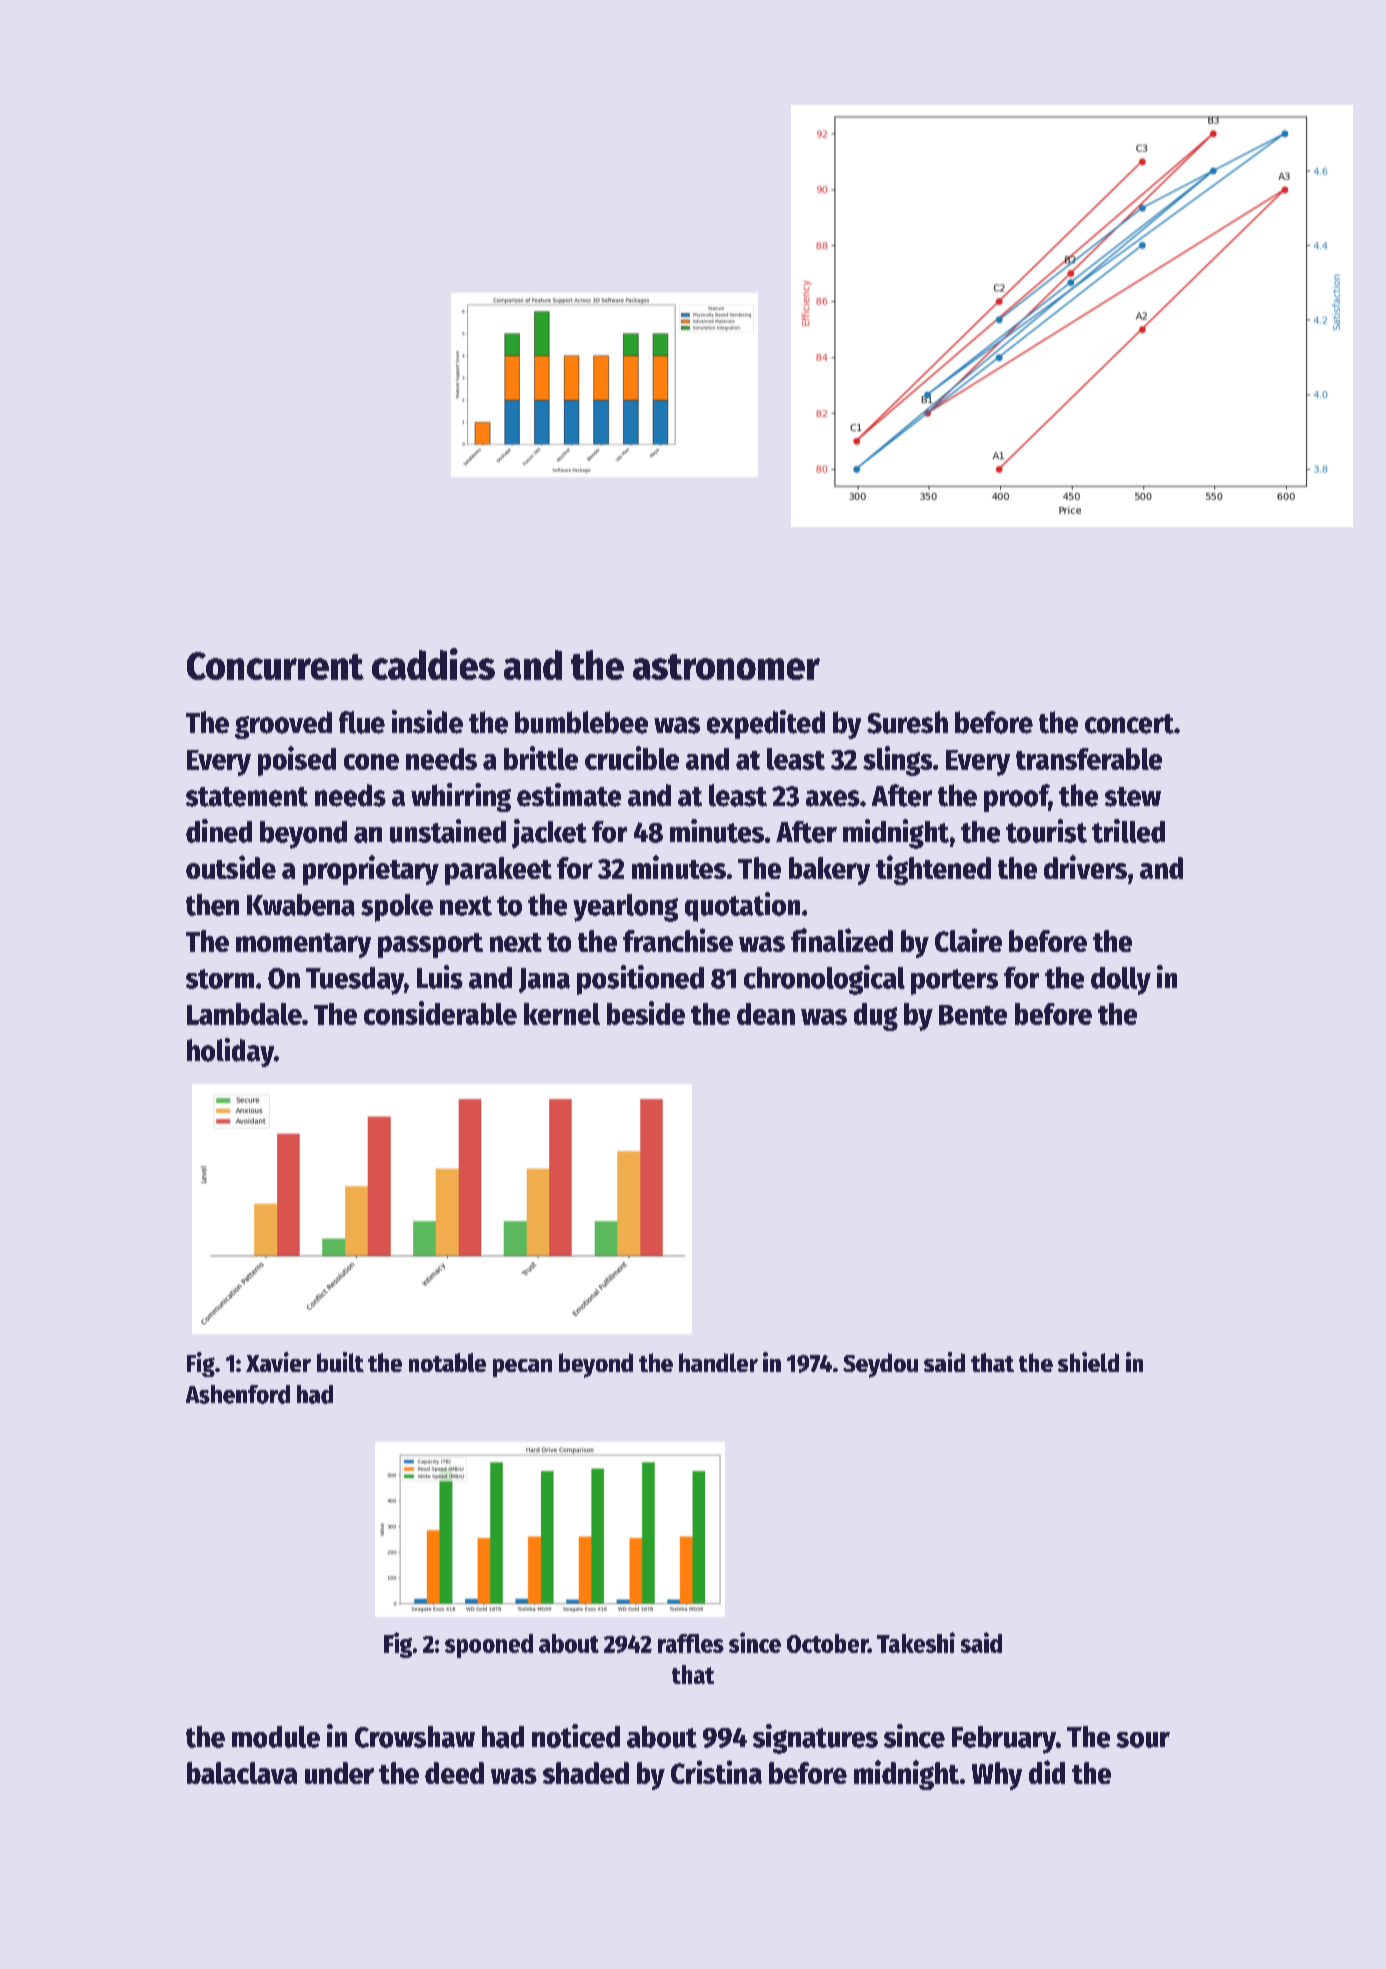 The image size is (1386, 1969). Describe the element at coordinates (880, 1365) in the document. I see `Seydou` at that location.
